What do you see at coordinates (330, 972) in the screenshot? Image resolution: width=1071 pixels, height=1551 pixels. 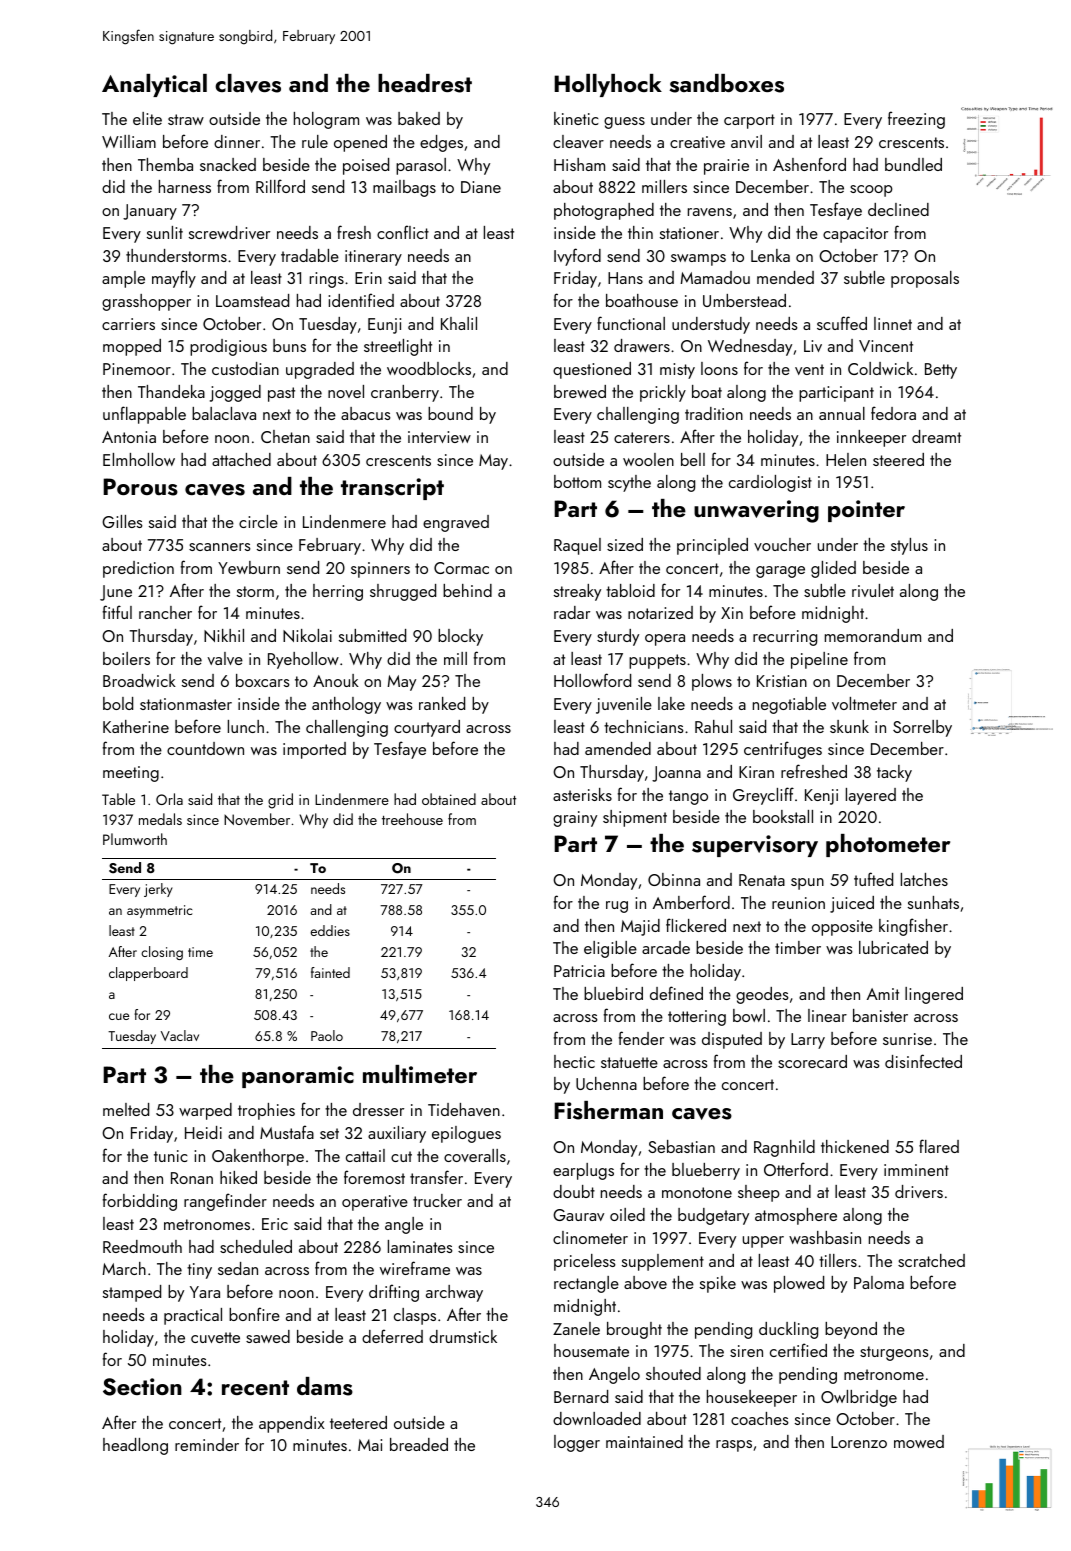 I see `fainted` at bounding box center [330, 972].
